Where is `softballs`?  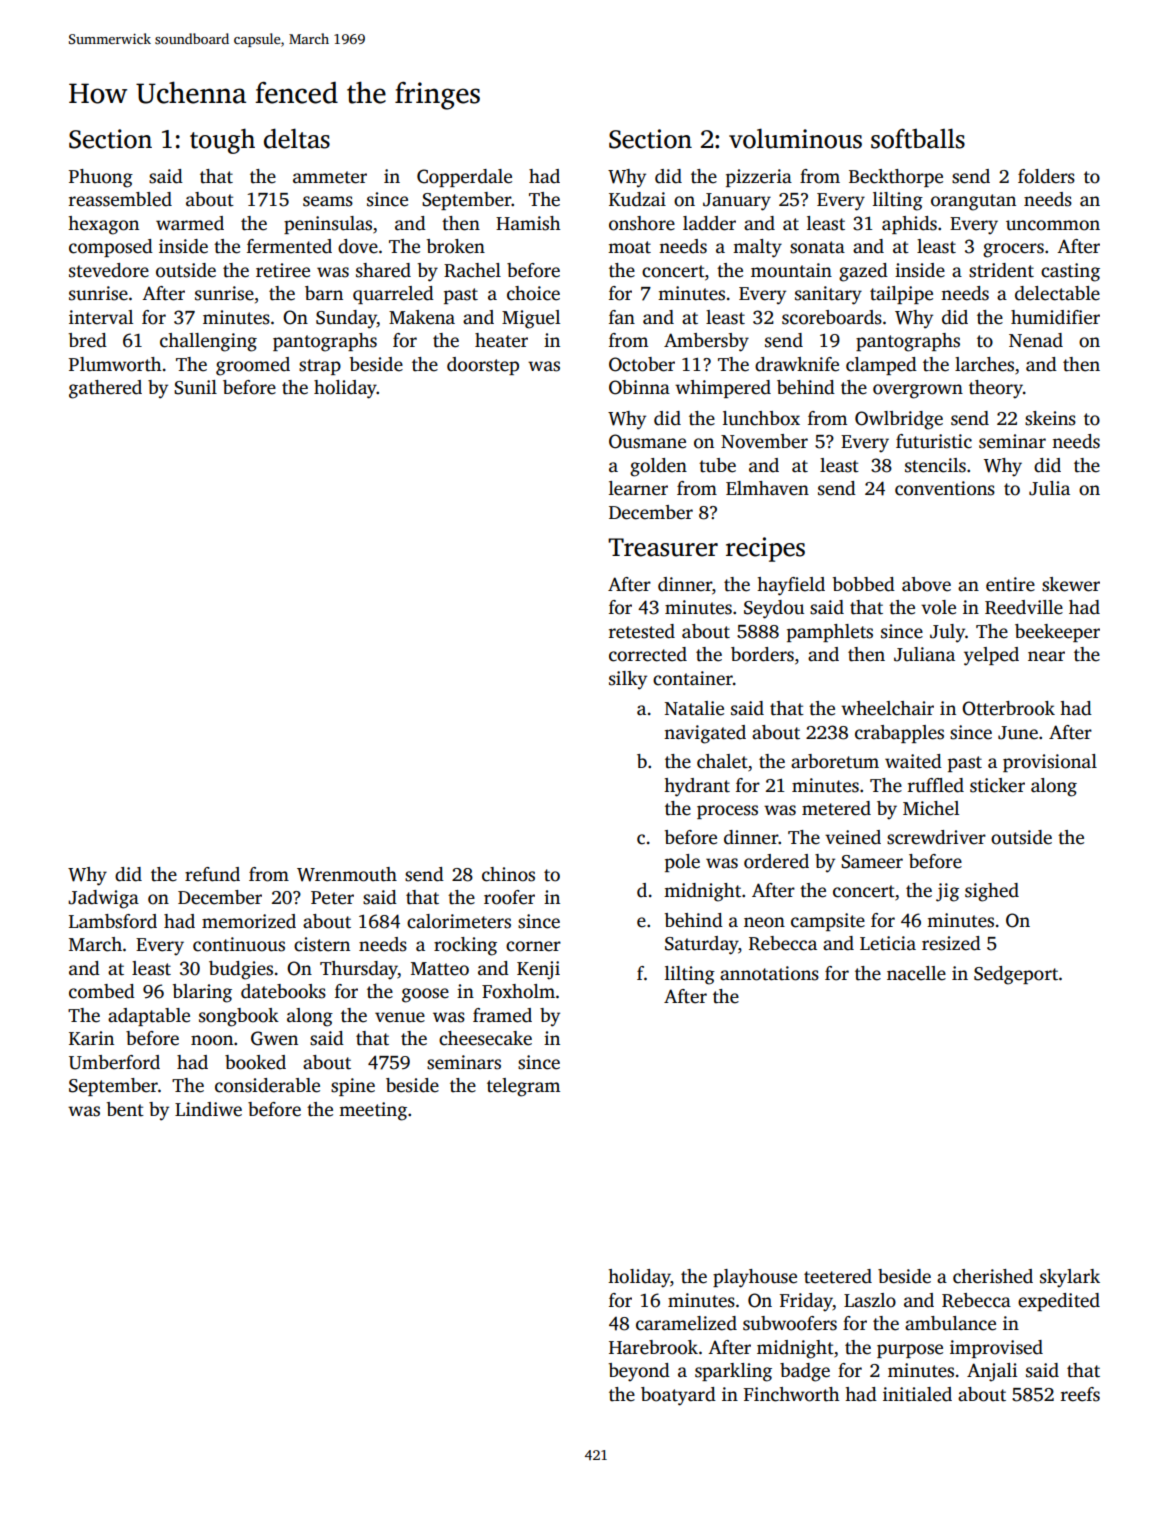
softballs is located at coordinates (918, 138).
